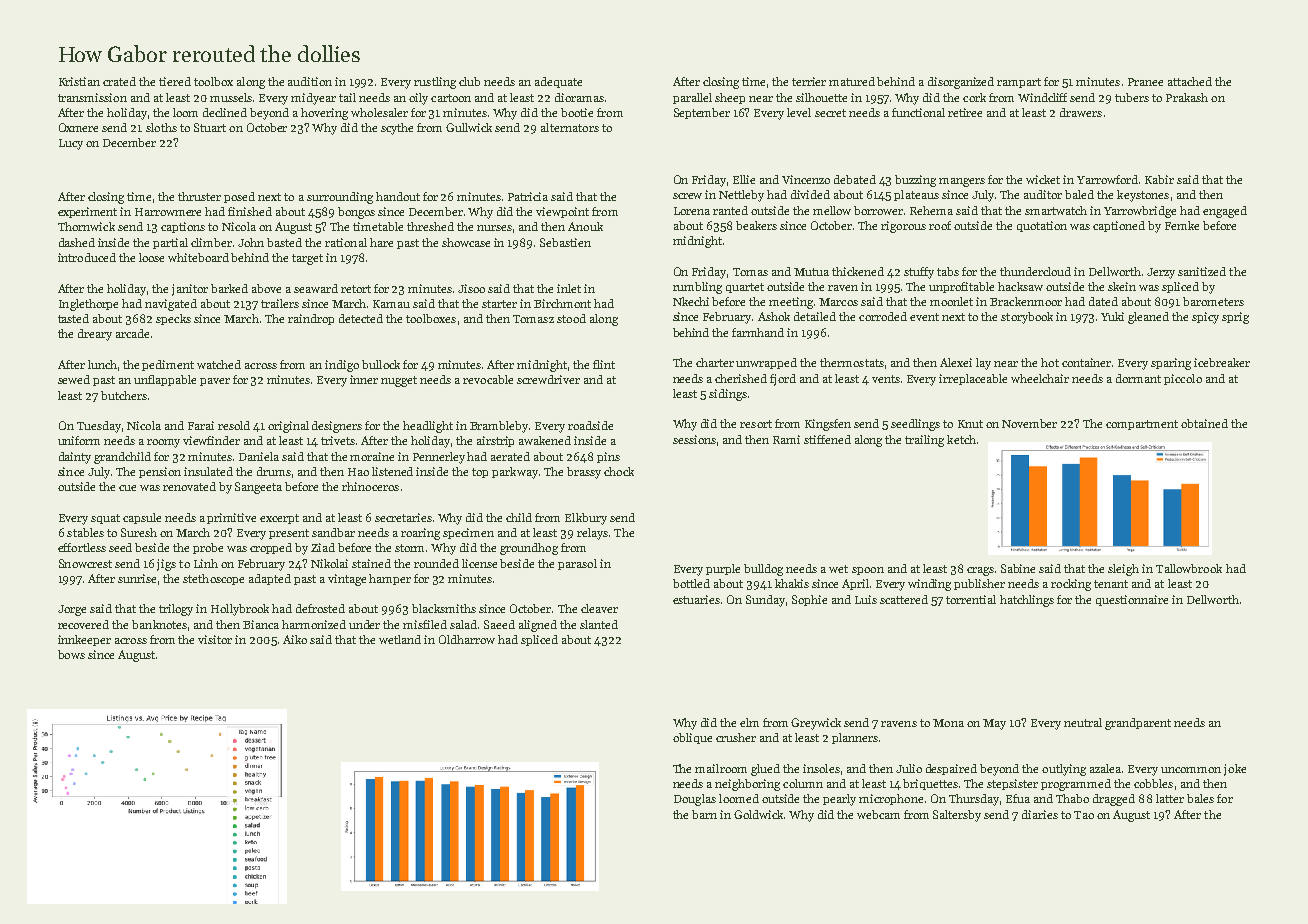 The height and width of the image is (924, 1308). Describe the element at coordinates (741, 196) in the image. I see `Nettleby` at that location.
